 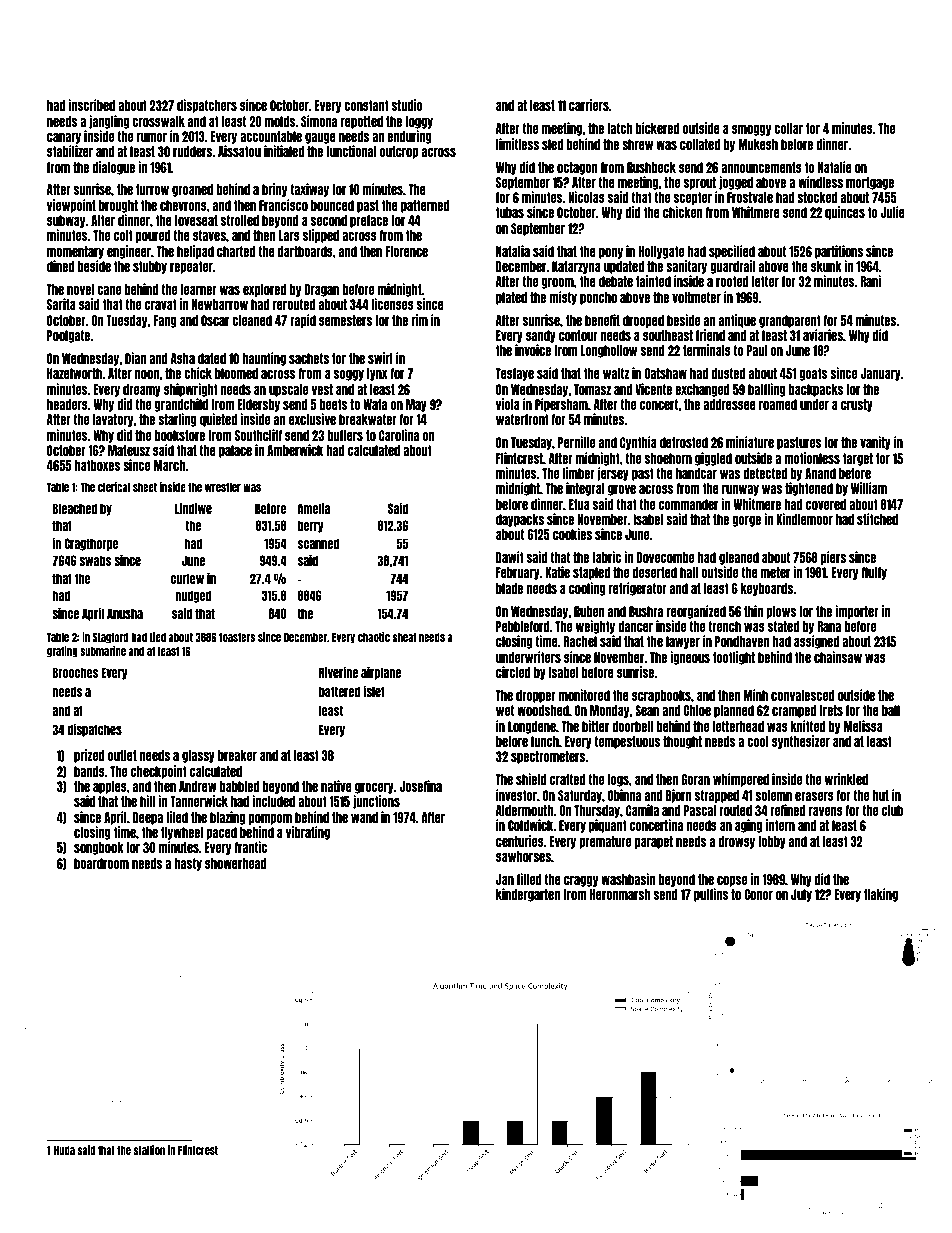 I want to click on flaking, so click(x=881, y=895).
